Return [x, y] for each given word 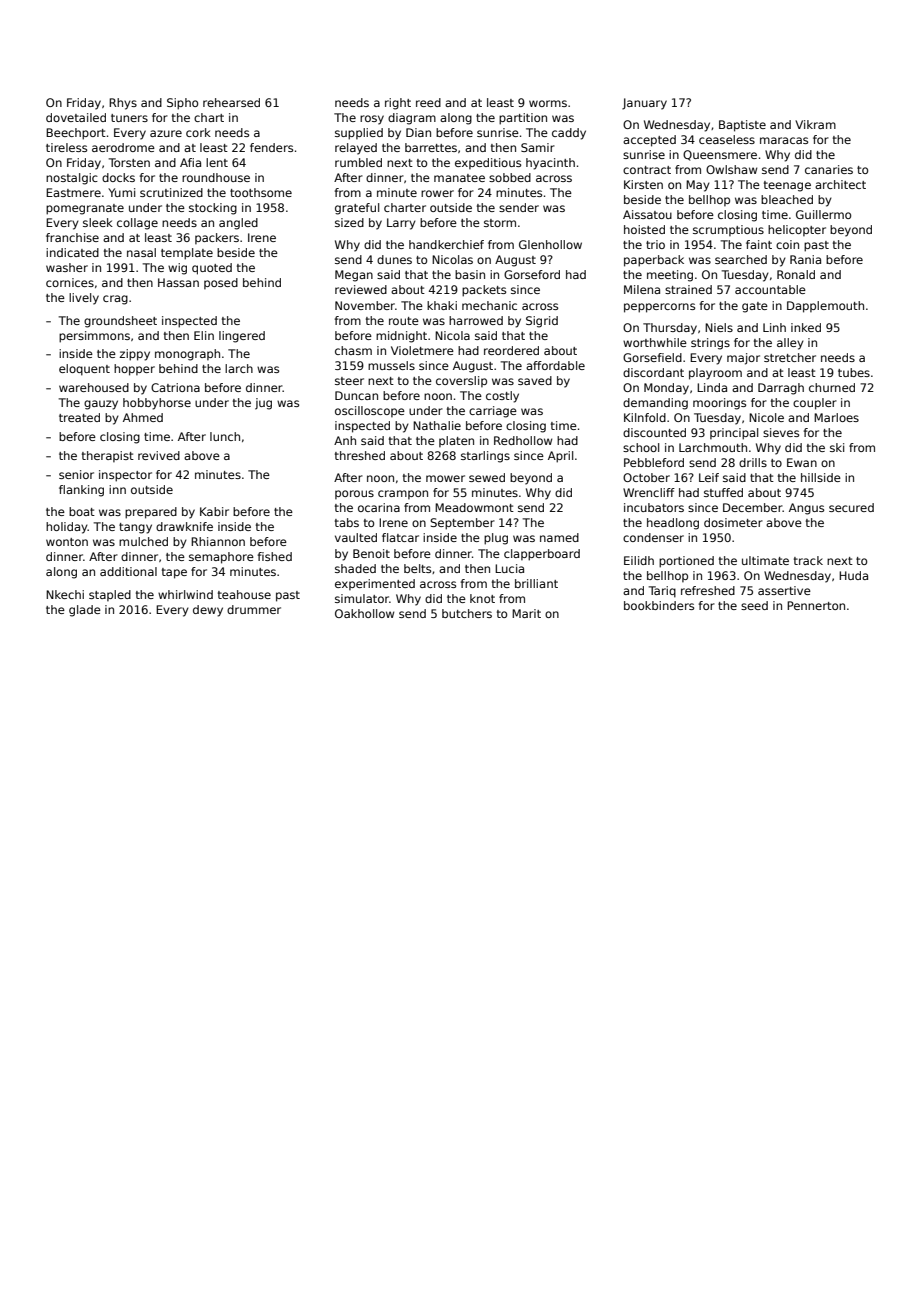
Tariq [662, 592]
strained [688, 289]
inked [806, 327]
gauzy [101, 405]
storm [500, 223]
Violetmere [422, 350]
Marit [526, 613]
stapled [110, 595]
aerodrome [123, 147]
